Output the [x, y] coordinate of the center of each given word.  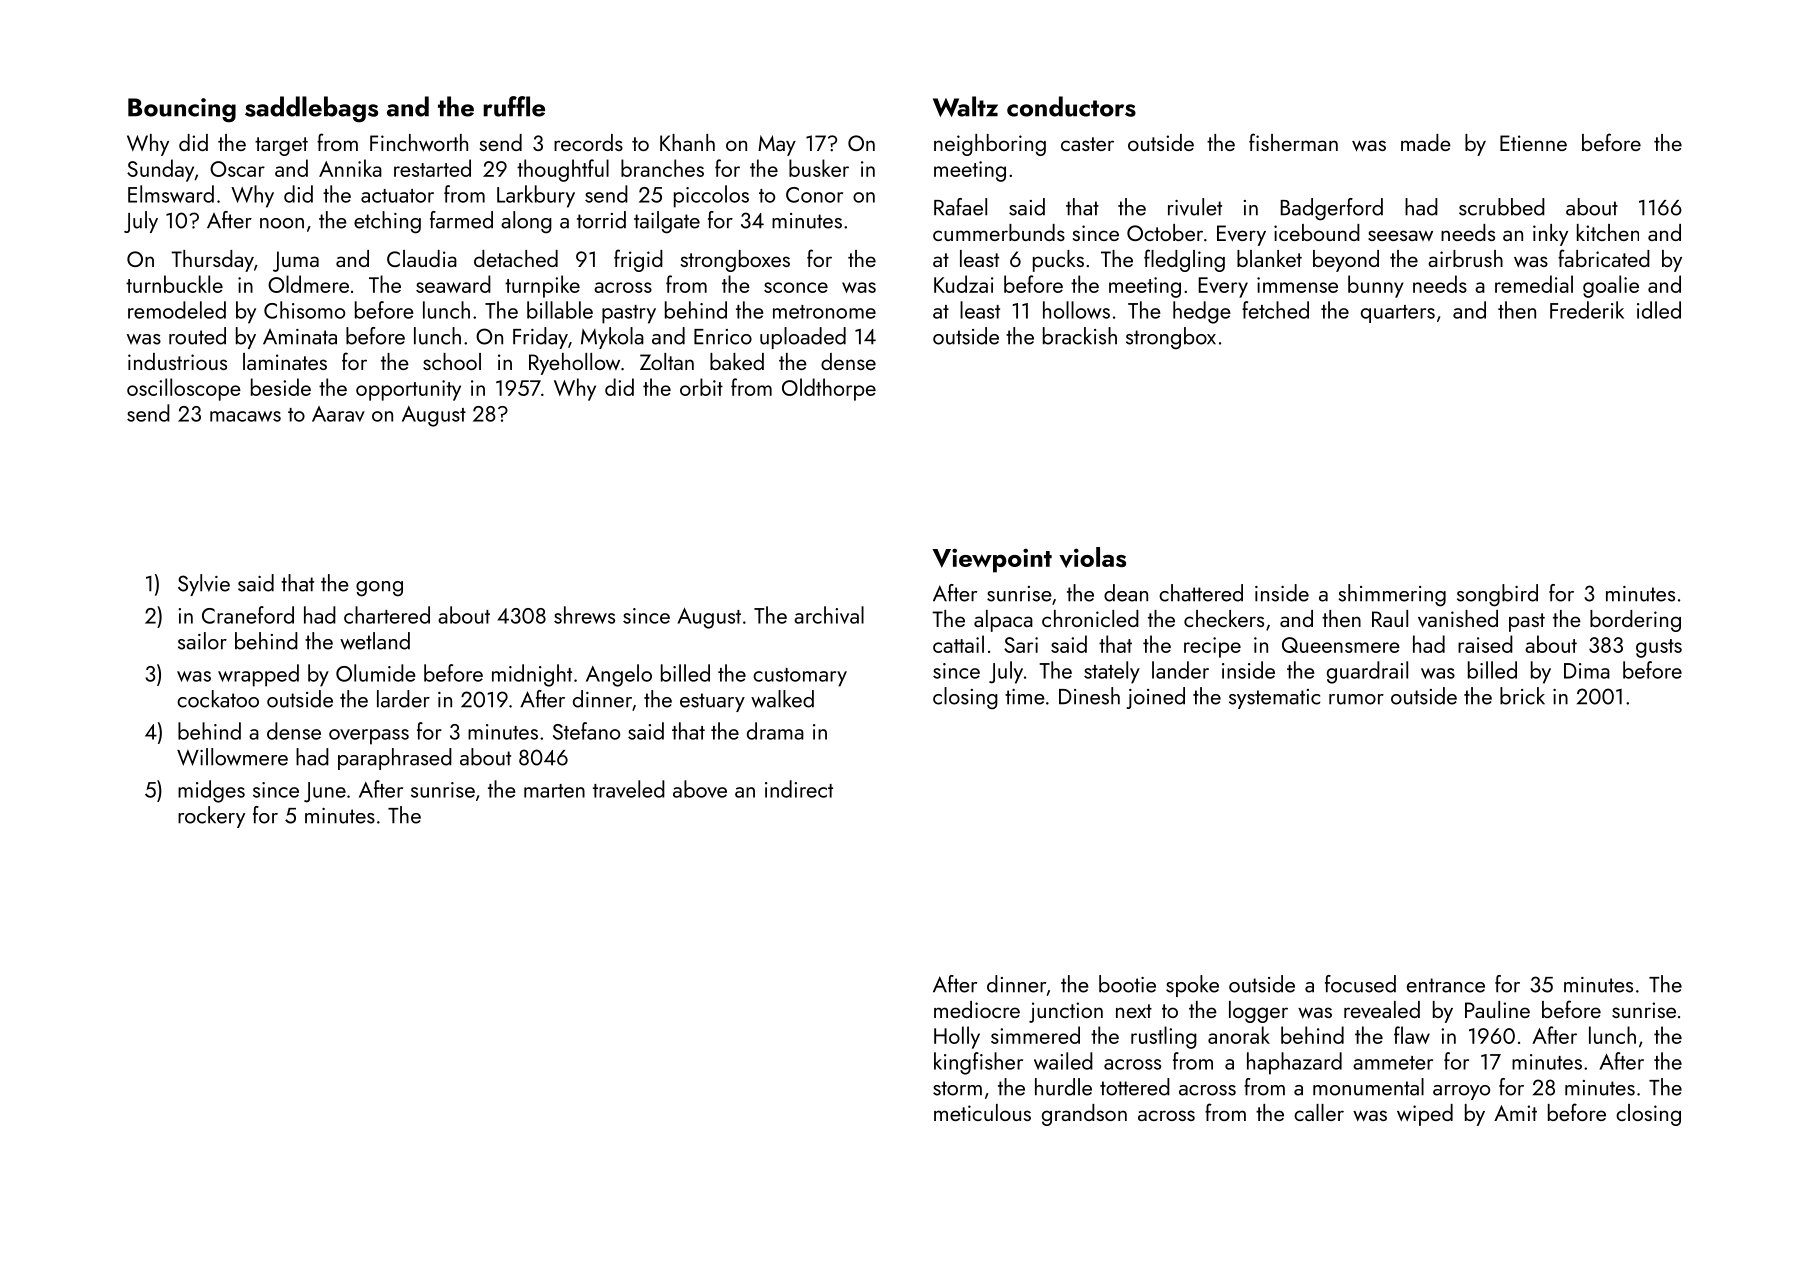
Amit [1515, 1113]
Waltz [965, 106]
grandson [1084, 1115]
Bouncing [182, 110]
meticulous [982, 1112]
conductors [1071, 106]
